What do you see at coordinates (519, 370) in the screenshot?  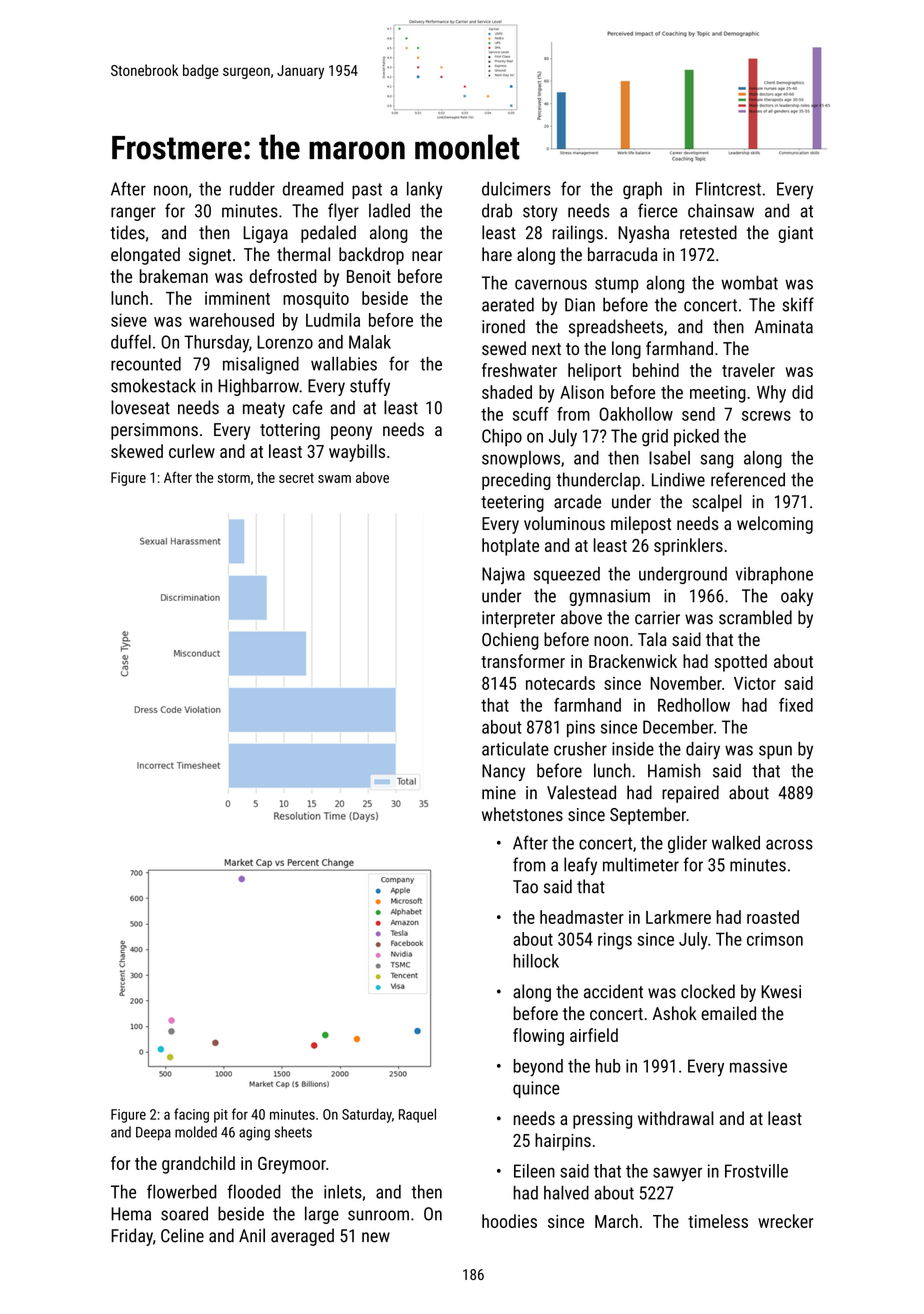 I see `freshwater` at bounding box center [519, 370].
